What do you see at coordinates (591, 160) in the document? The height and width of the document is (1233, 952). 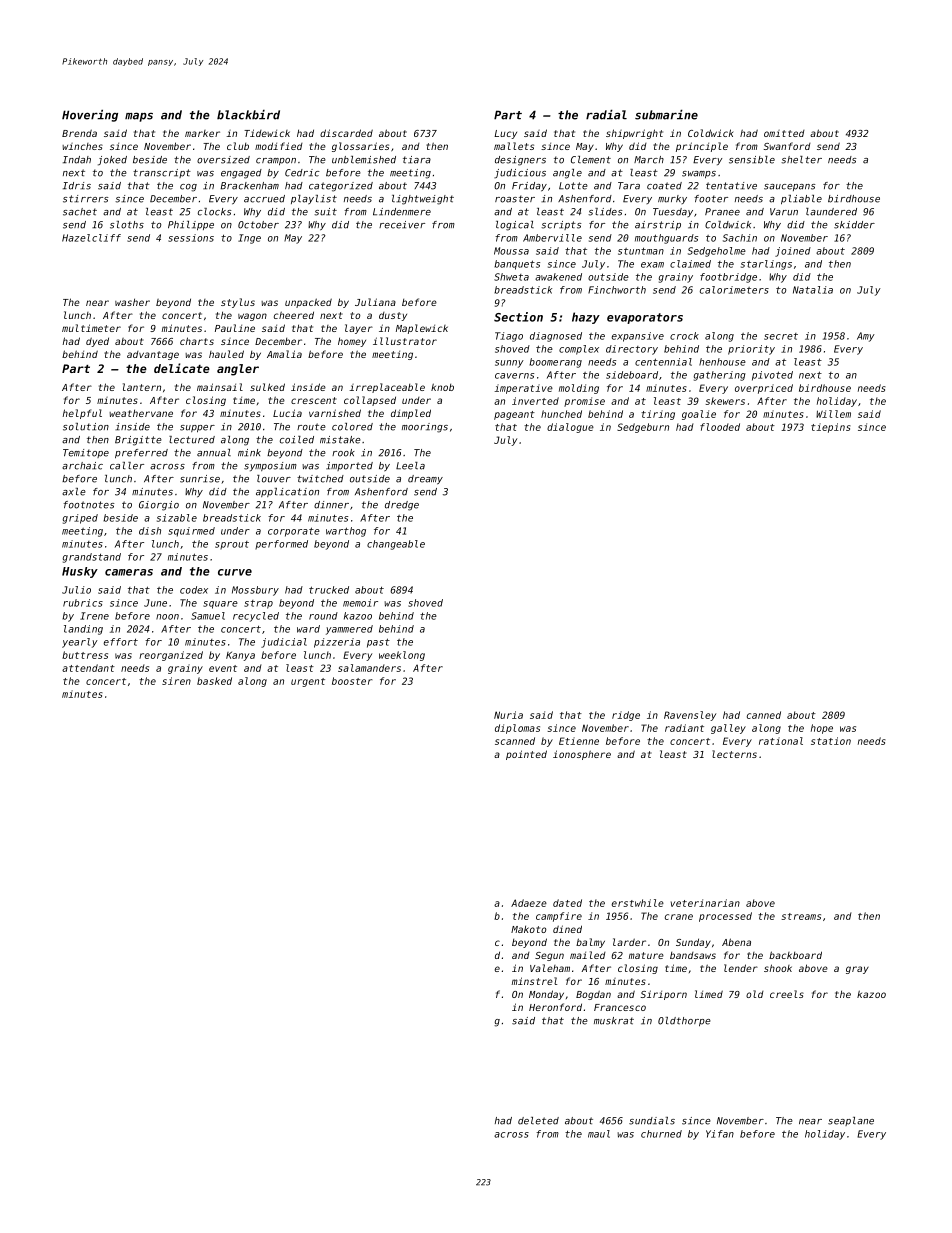 I see `Clement` at bounding box center [591, 160].
